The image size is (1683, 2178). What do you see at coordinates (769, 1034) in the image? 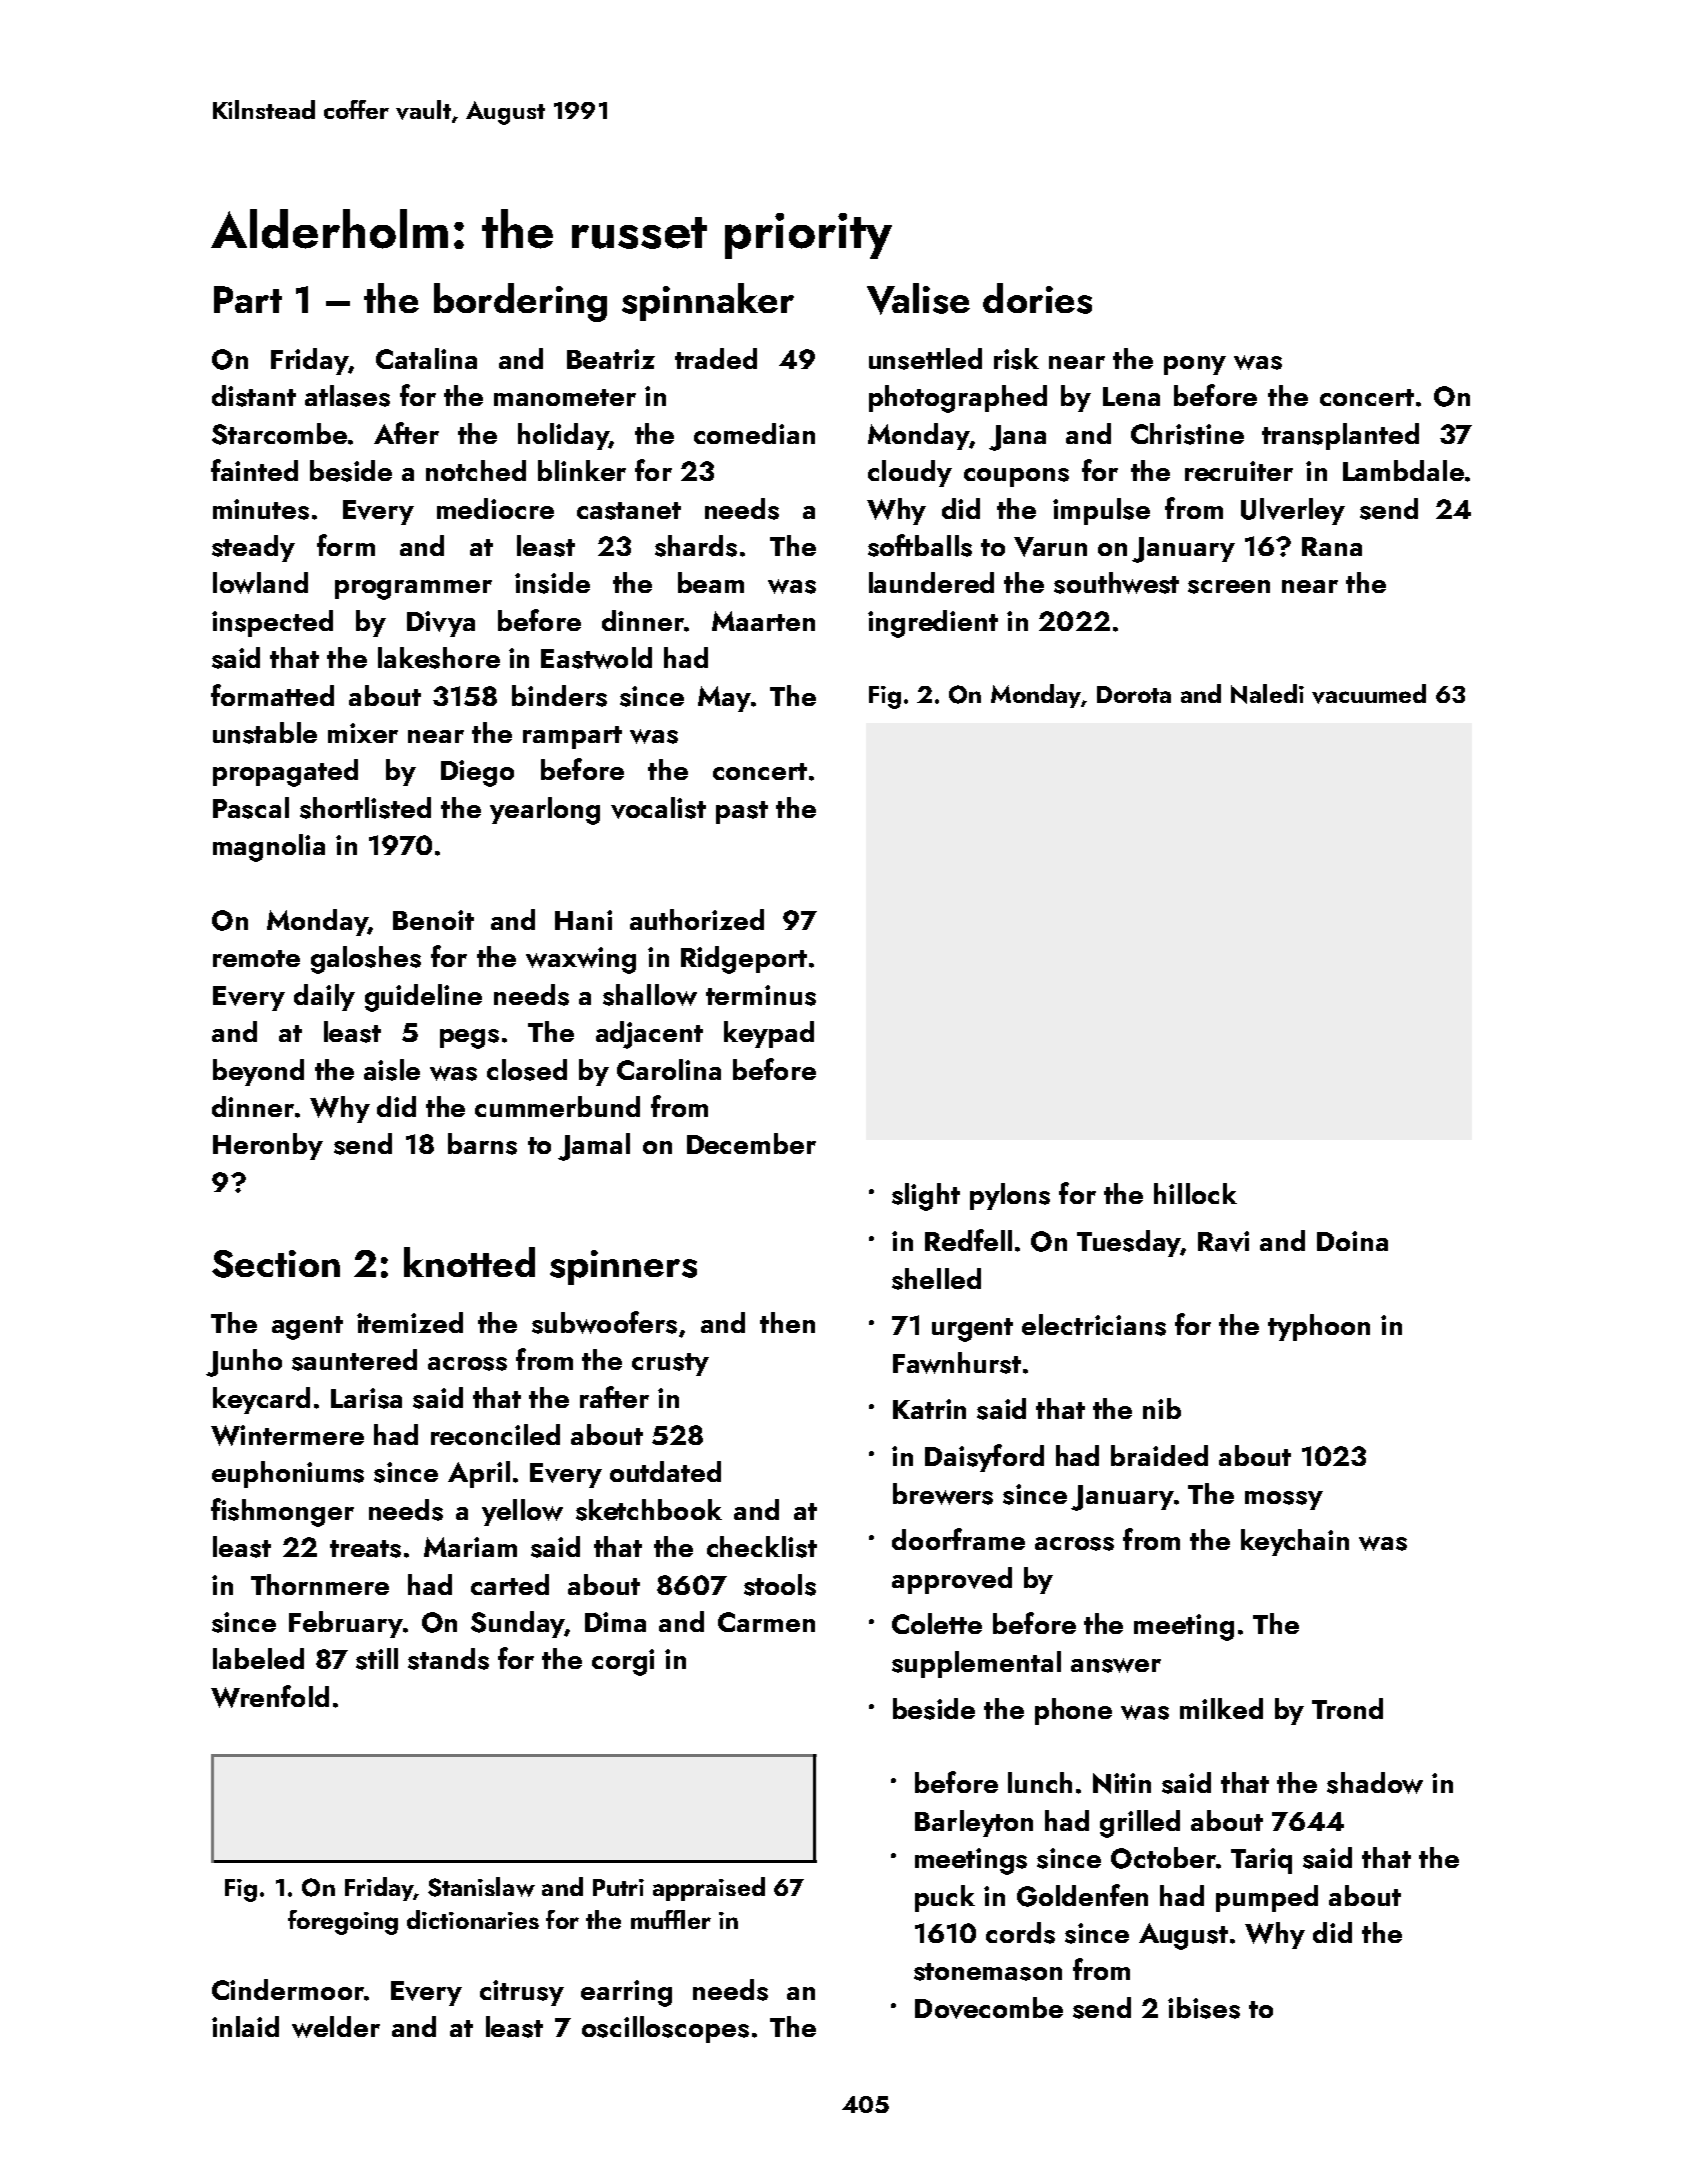
I see `keypad` at bounding box center [769, 1034].
